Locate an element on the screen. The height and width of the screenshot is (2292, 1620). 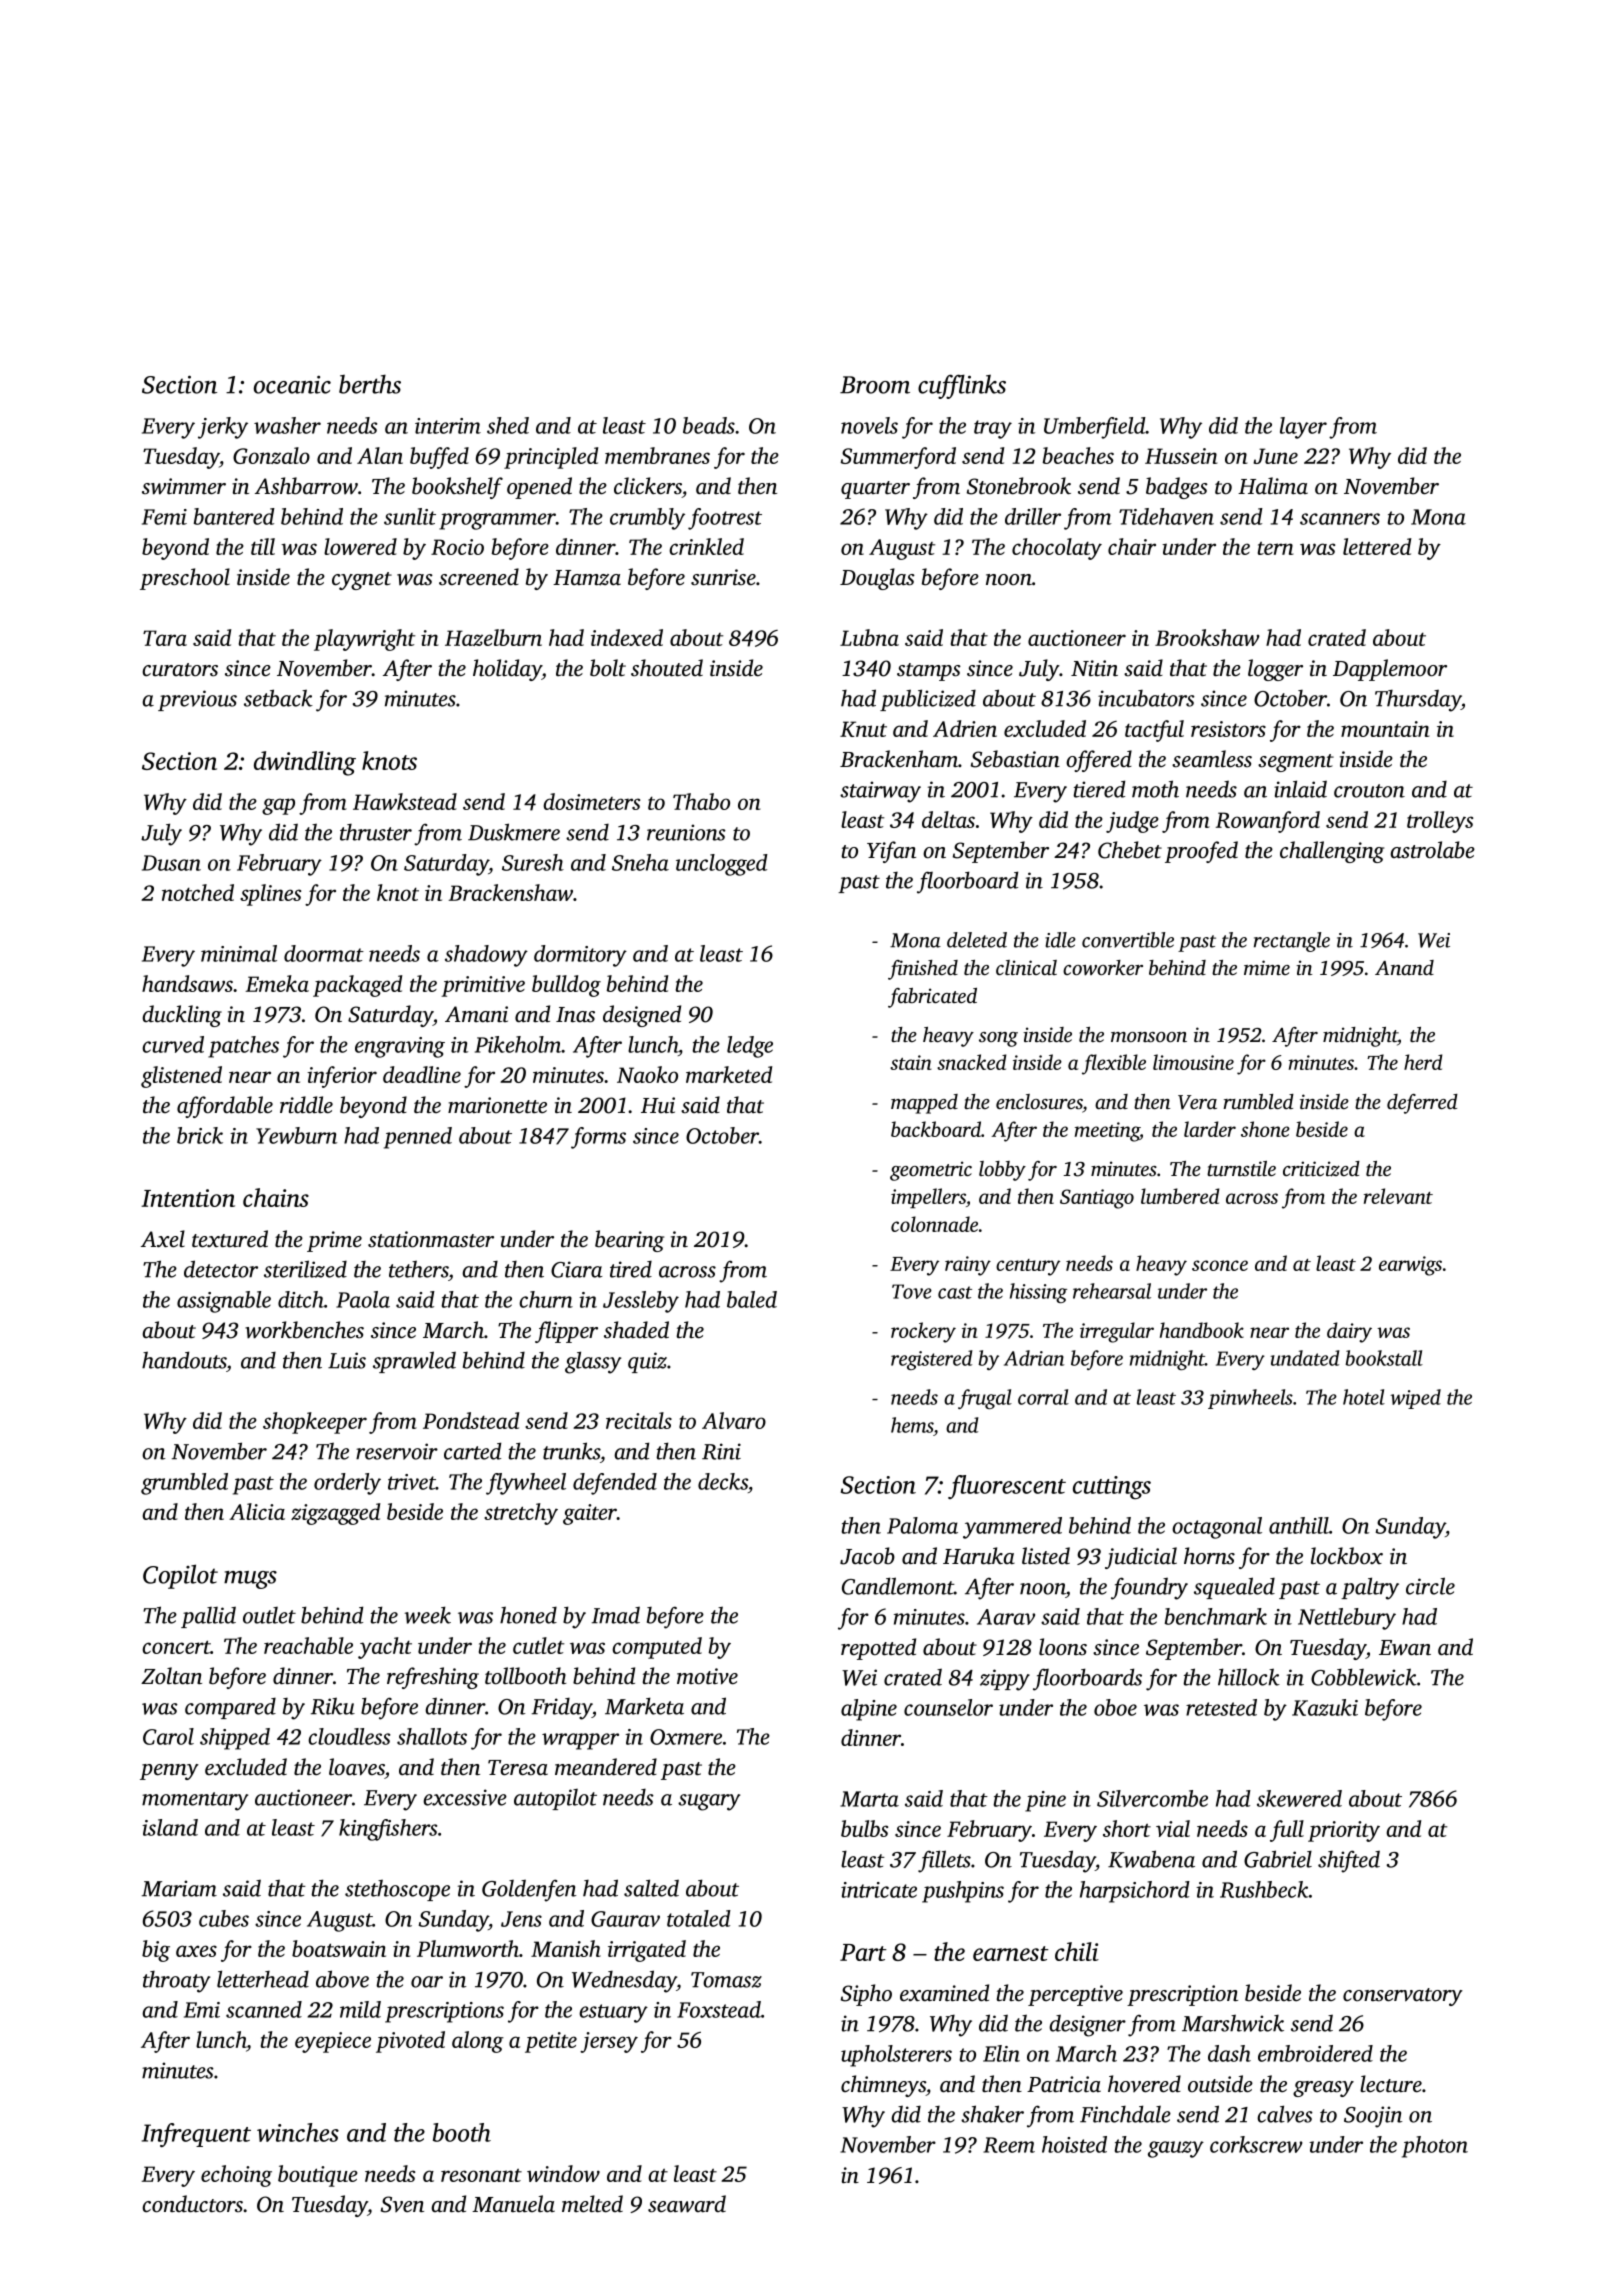
sunrise is located at coordinates (723, 577).
